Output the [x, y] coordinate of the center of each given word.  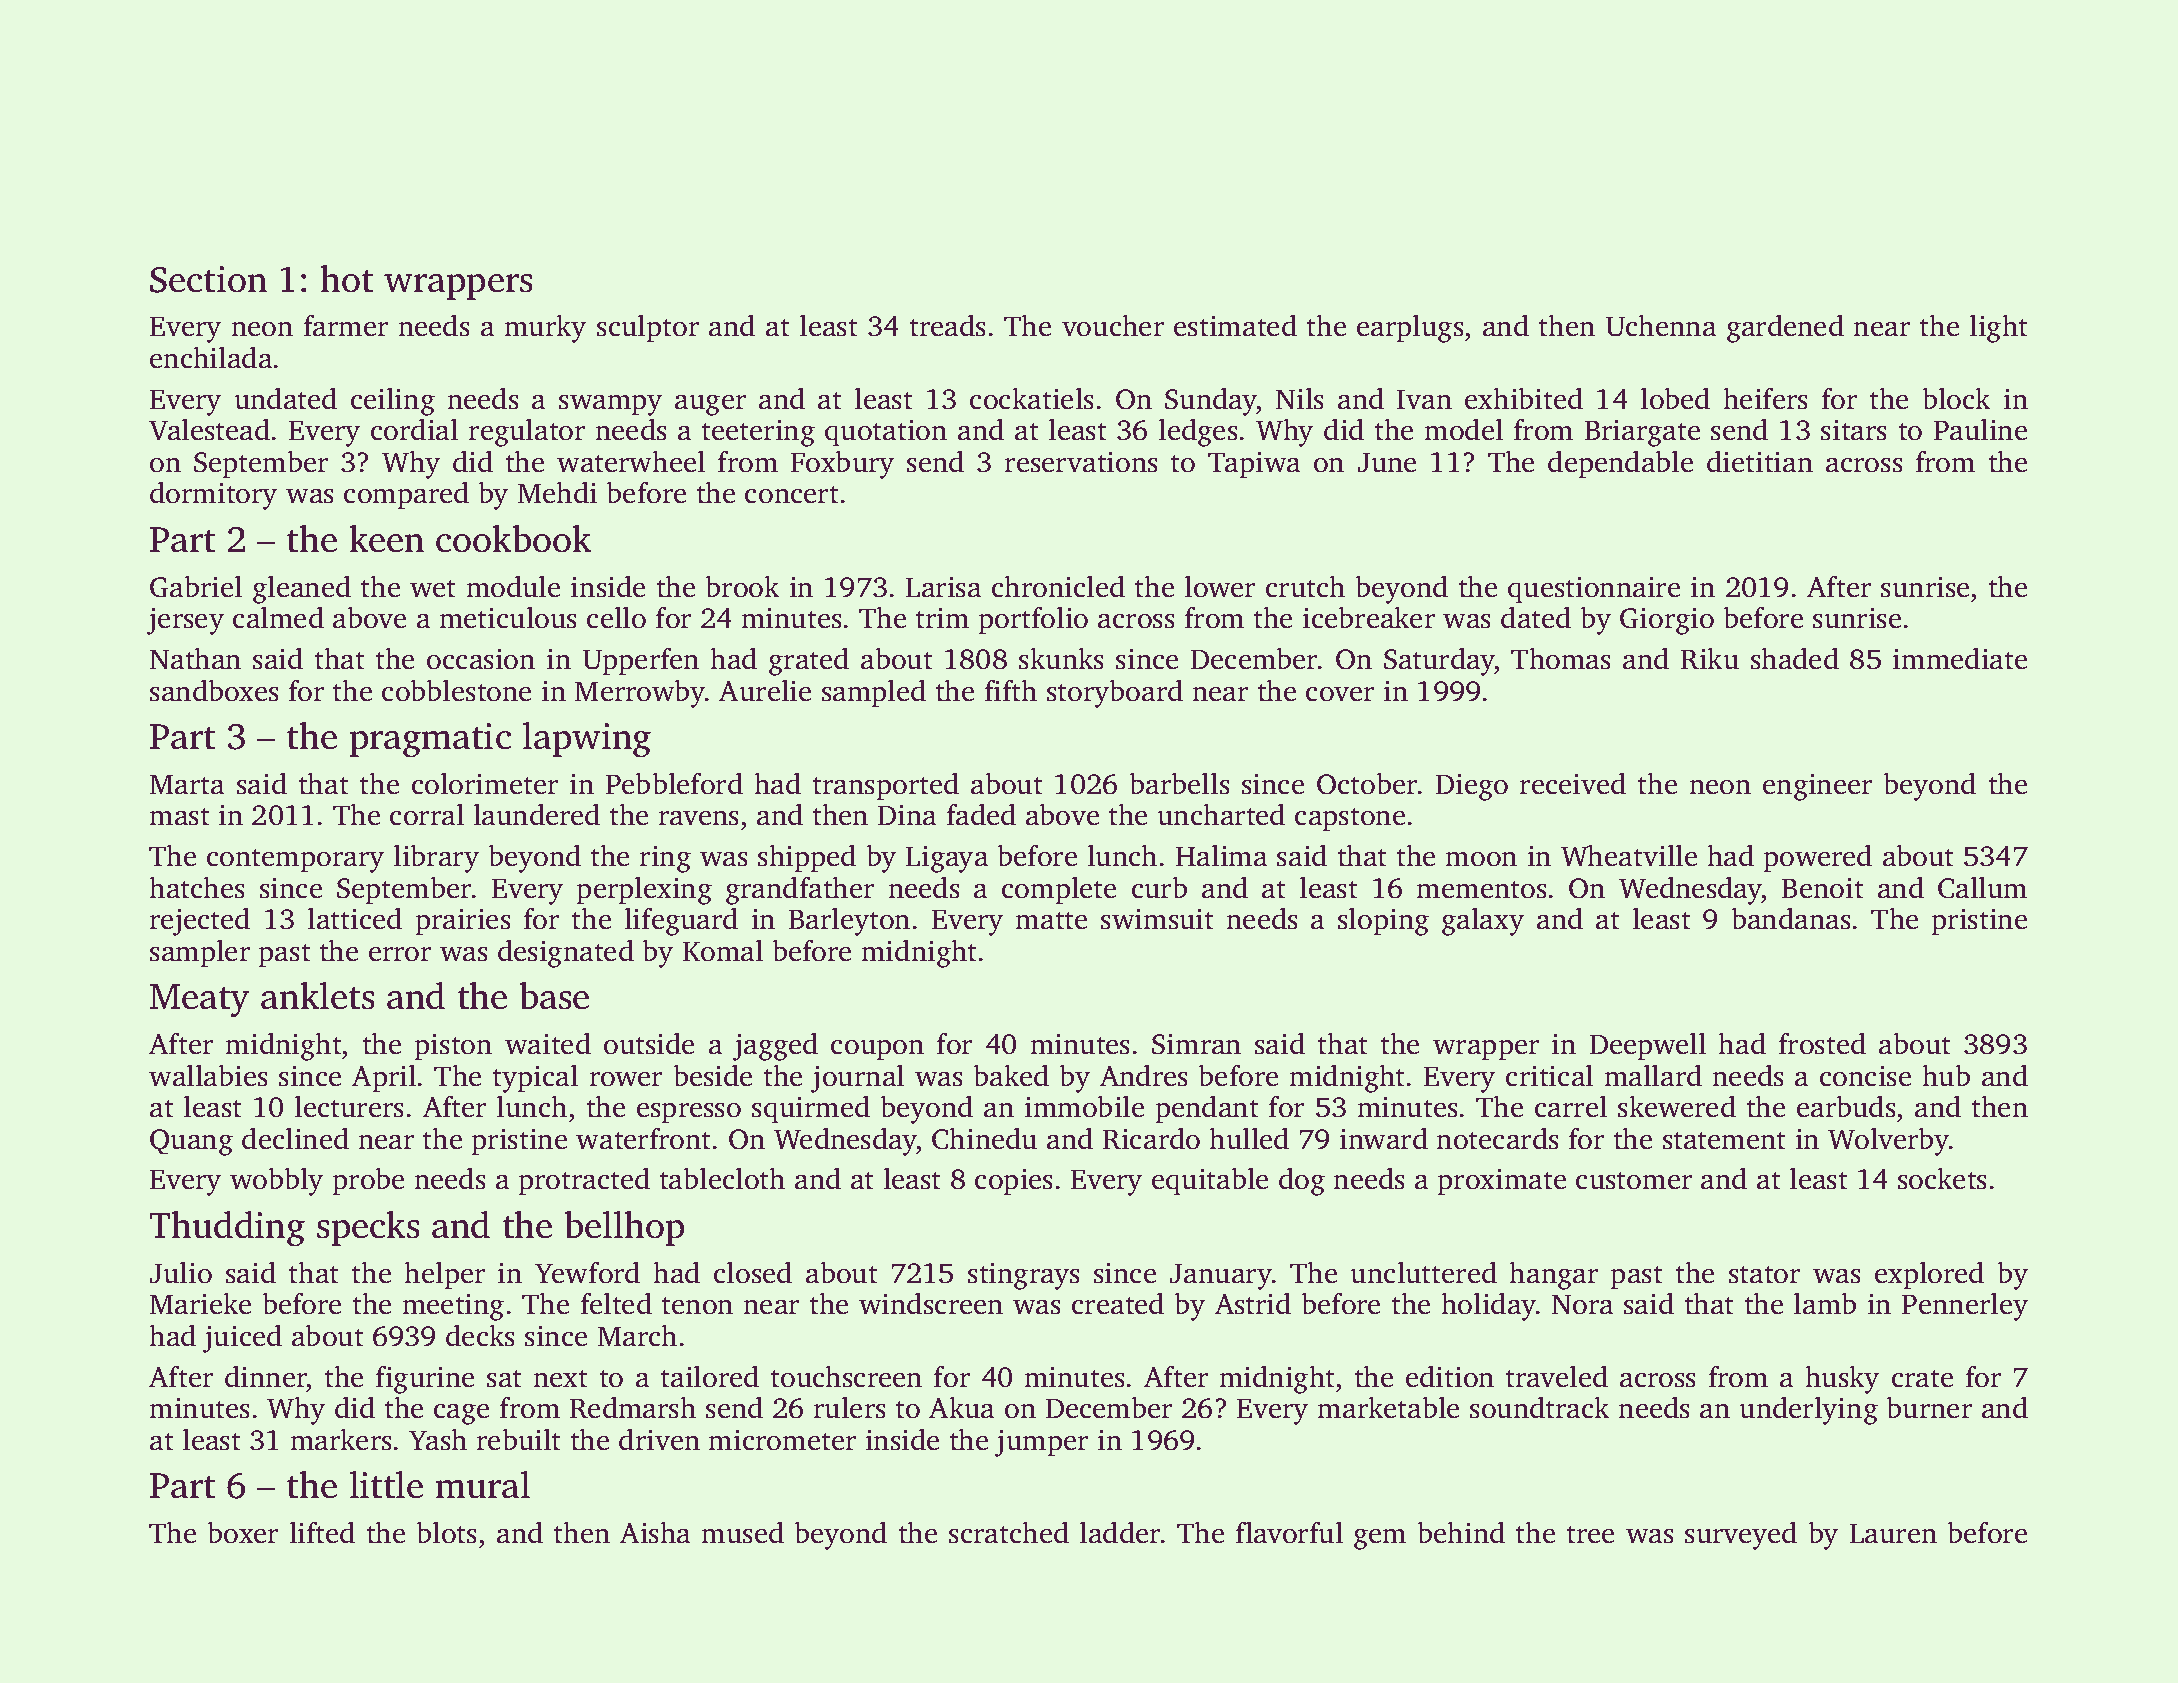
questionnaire [1594, 590]
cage [461, 1414]
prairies [463, 922]
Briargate [1642, 433]
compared [406, 496]
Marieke [200, 1303]
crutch [1305, 586]
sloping [1383, 921]
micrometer [782, 1440]
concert [792, 494]
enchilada [211, 357]
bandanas [1791, 918]
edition [1450, 1377]
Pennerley [1964, 1306]
